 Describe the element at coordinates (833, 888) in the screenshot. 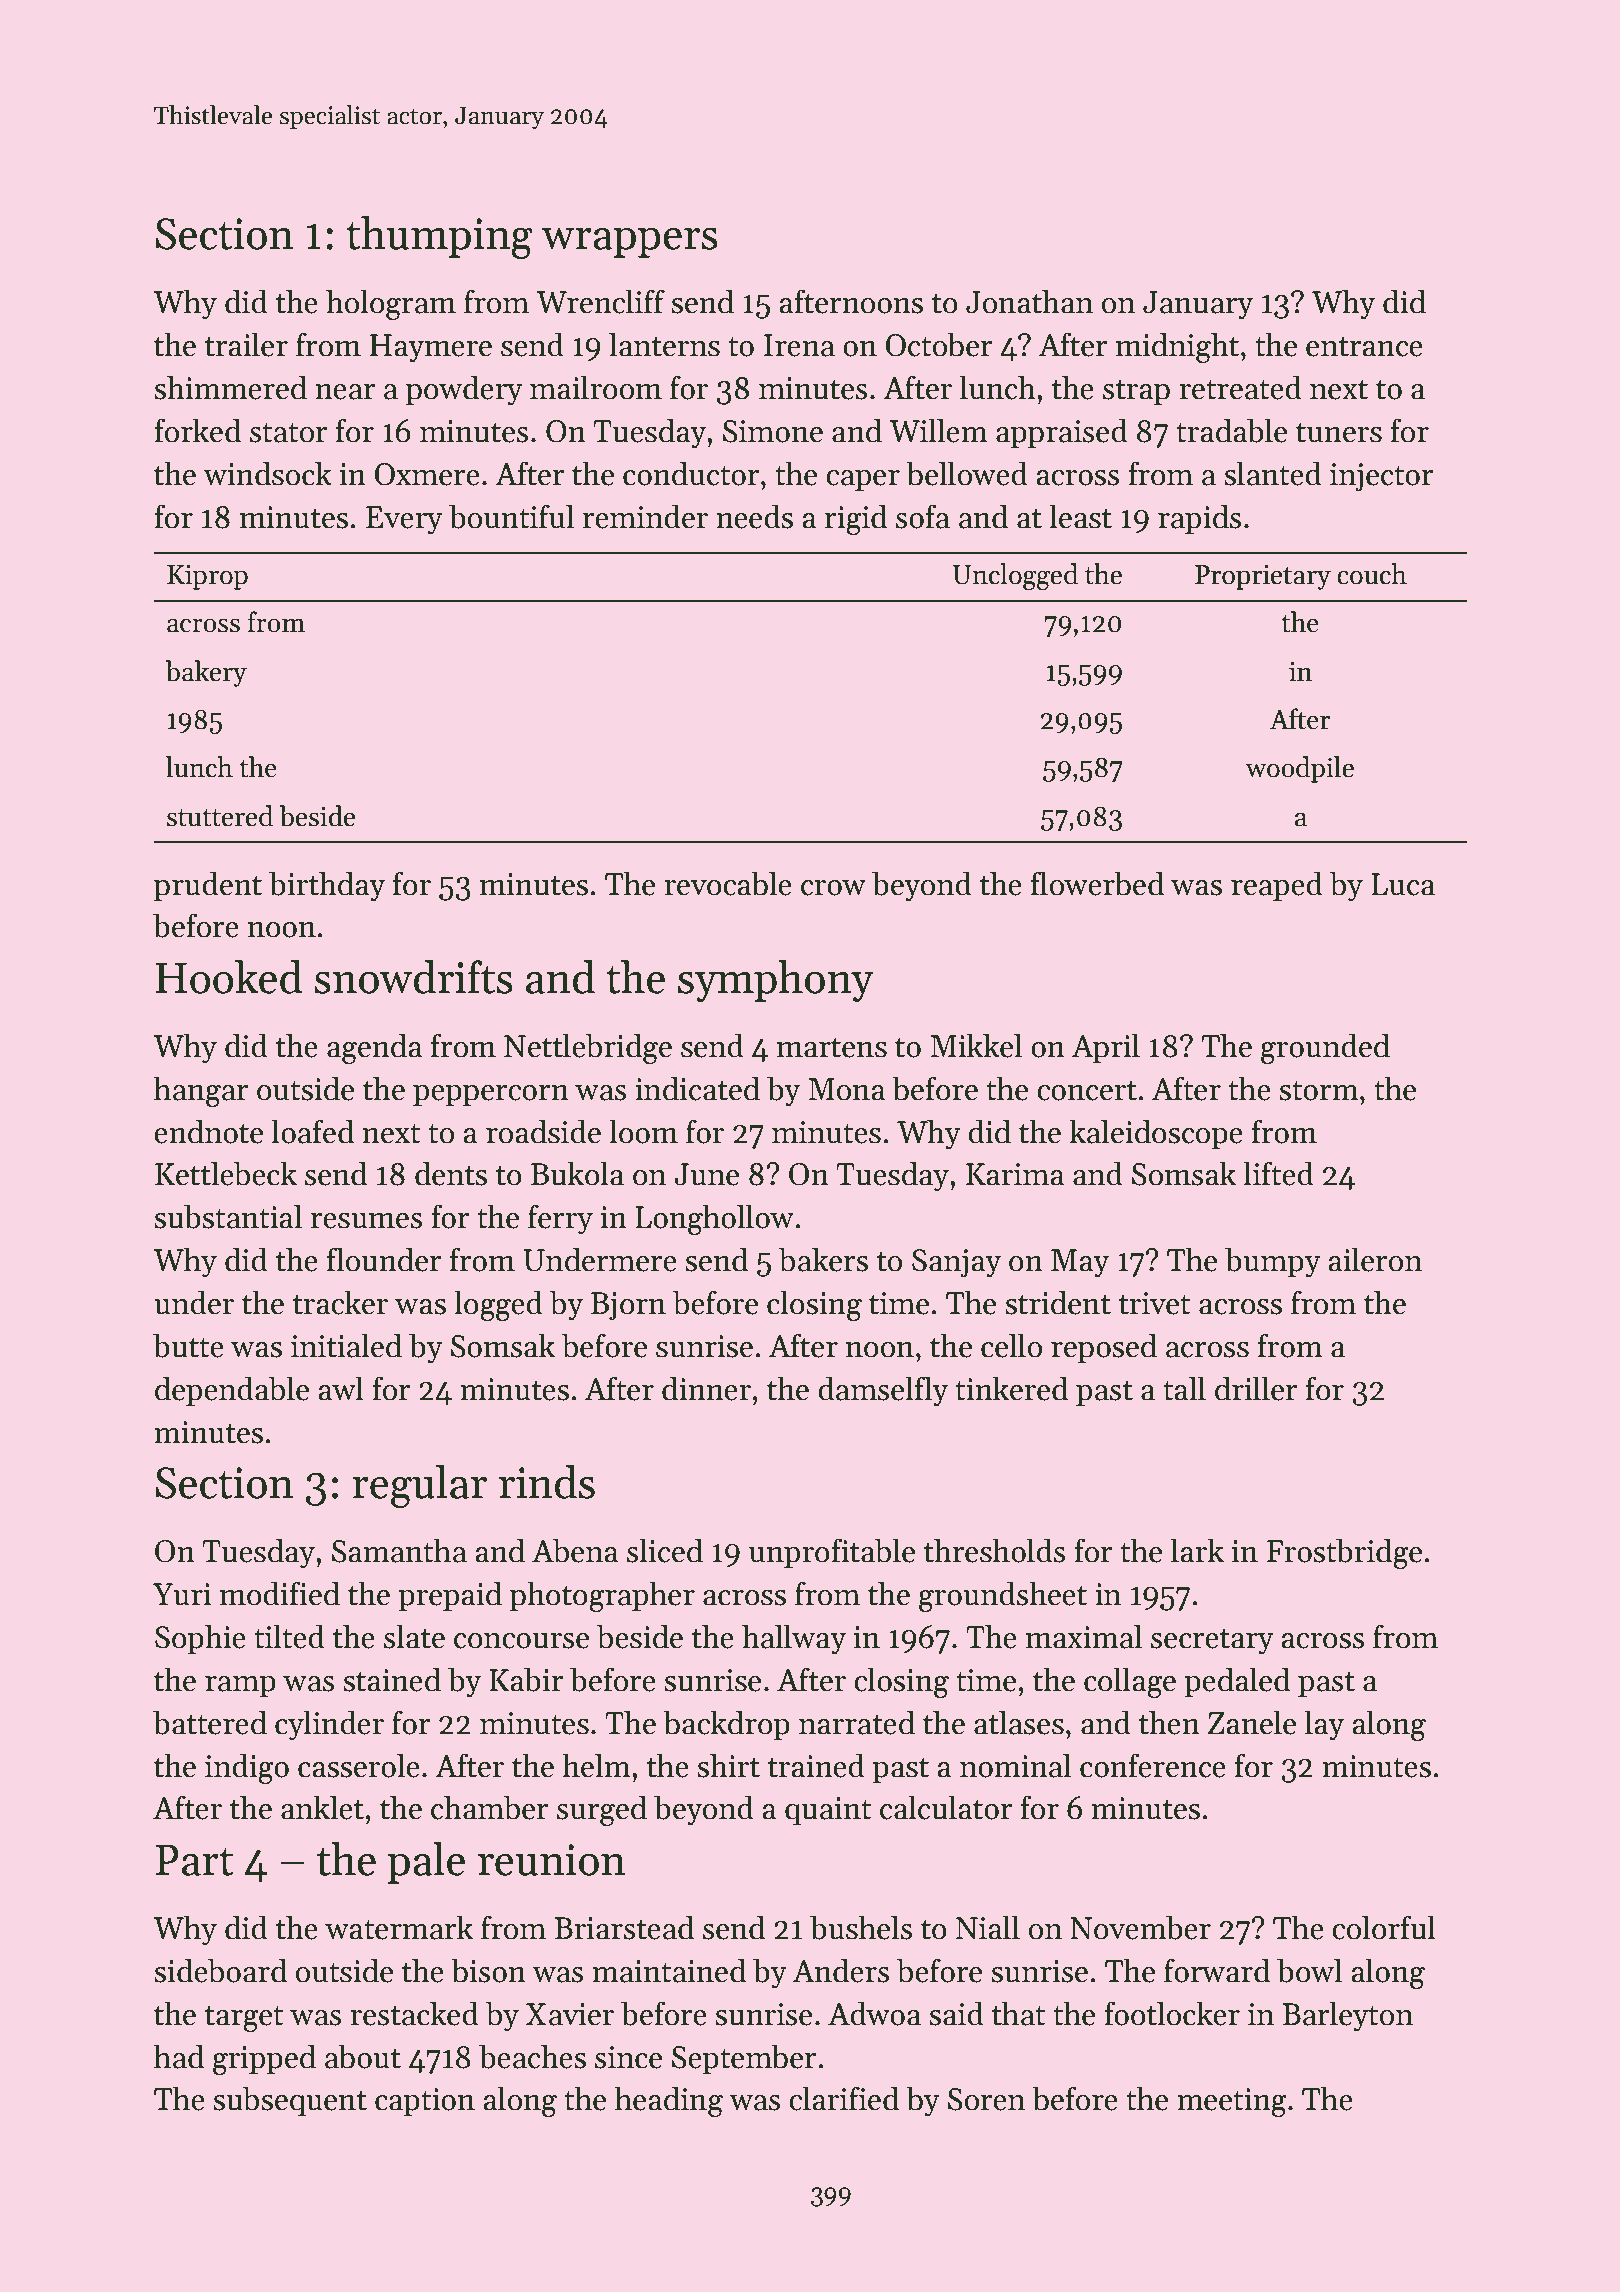

I see `crow` at that location.
